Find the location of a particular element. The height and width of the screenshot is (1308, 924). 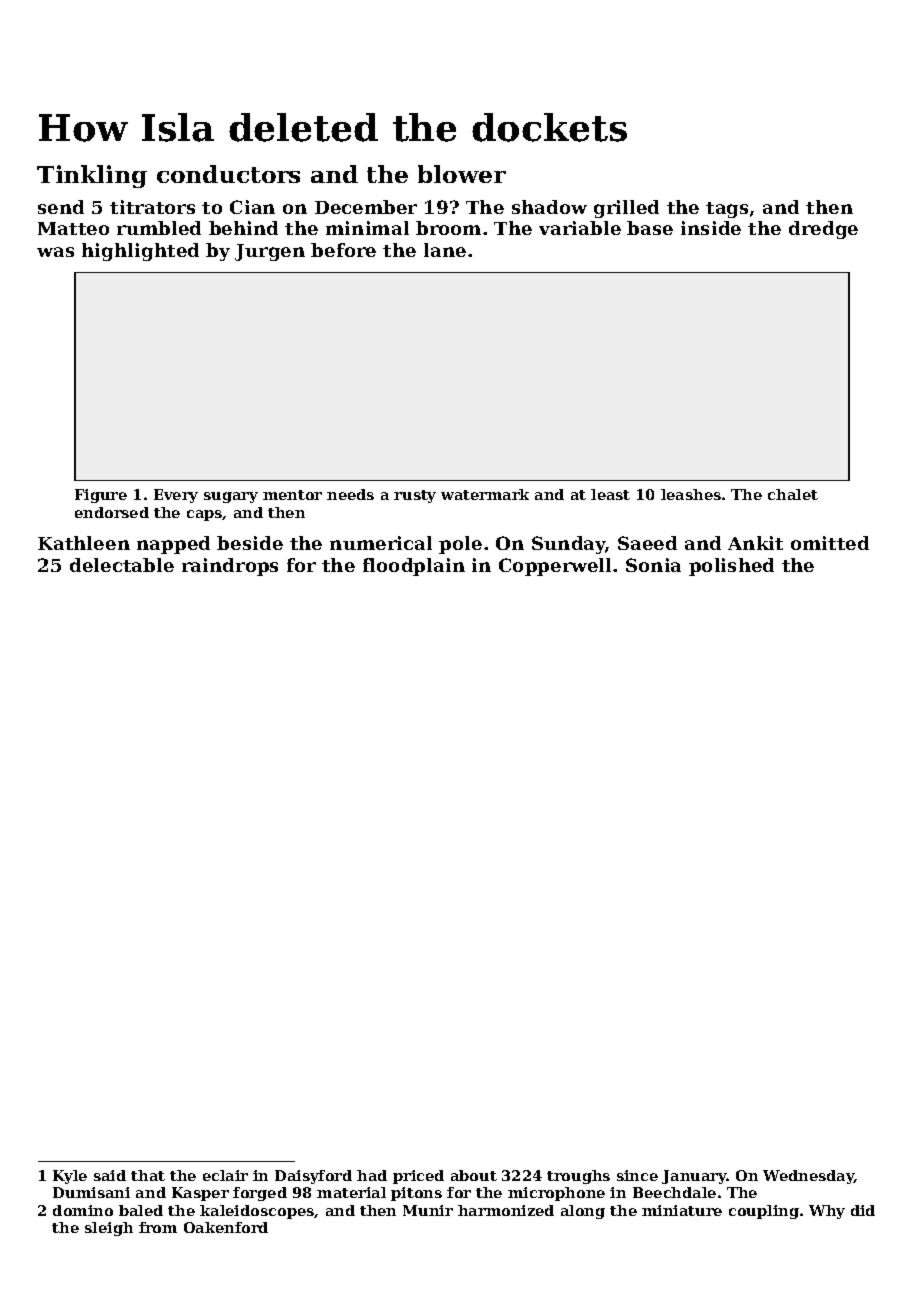

harmonized is located at coordinates (506, 1210).
